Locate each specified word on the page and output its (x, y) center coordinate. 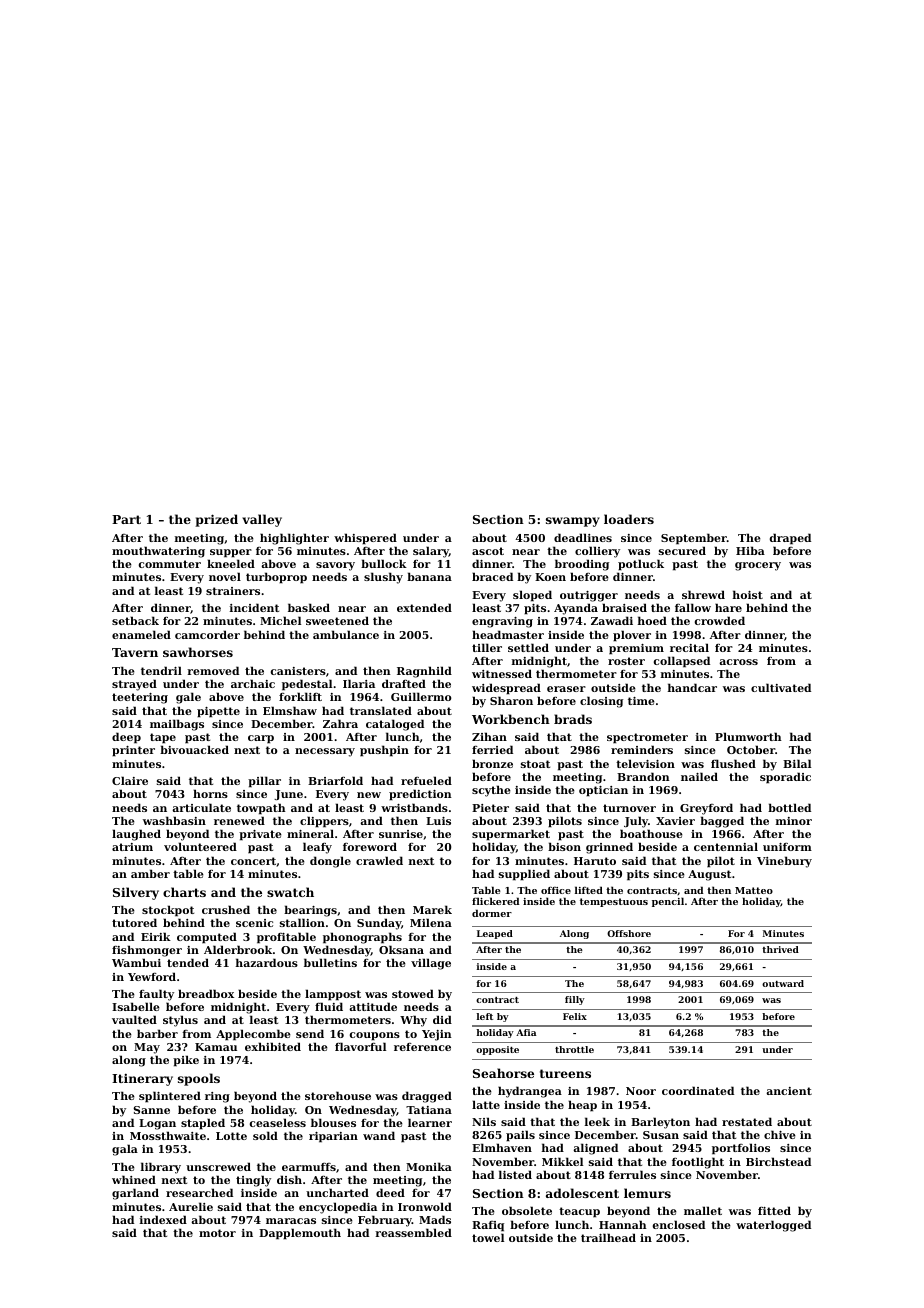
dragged (427, 1097)
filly (575, 1000)
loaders (629, 519)
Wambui (136, 962)
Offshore (629, 933)
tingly (253, 1181)
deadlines (583, 537)
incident (254, 607)
